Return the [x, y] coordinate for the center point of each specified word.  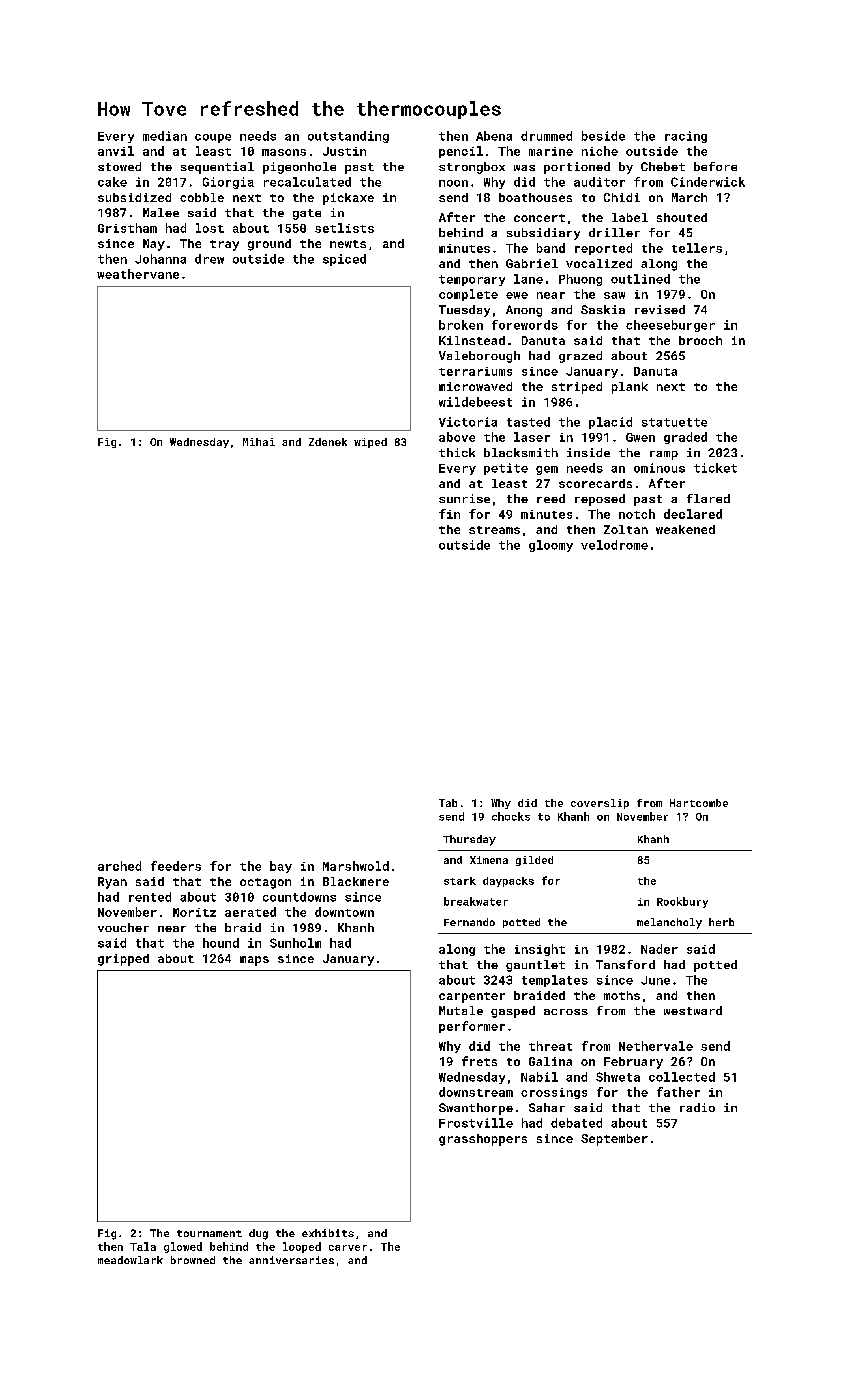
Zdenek [328, 442]
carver [348, 1248]
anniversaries [291, 1260]
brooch [700, 340]
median [165, 136]
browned [193, 1260]
